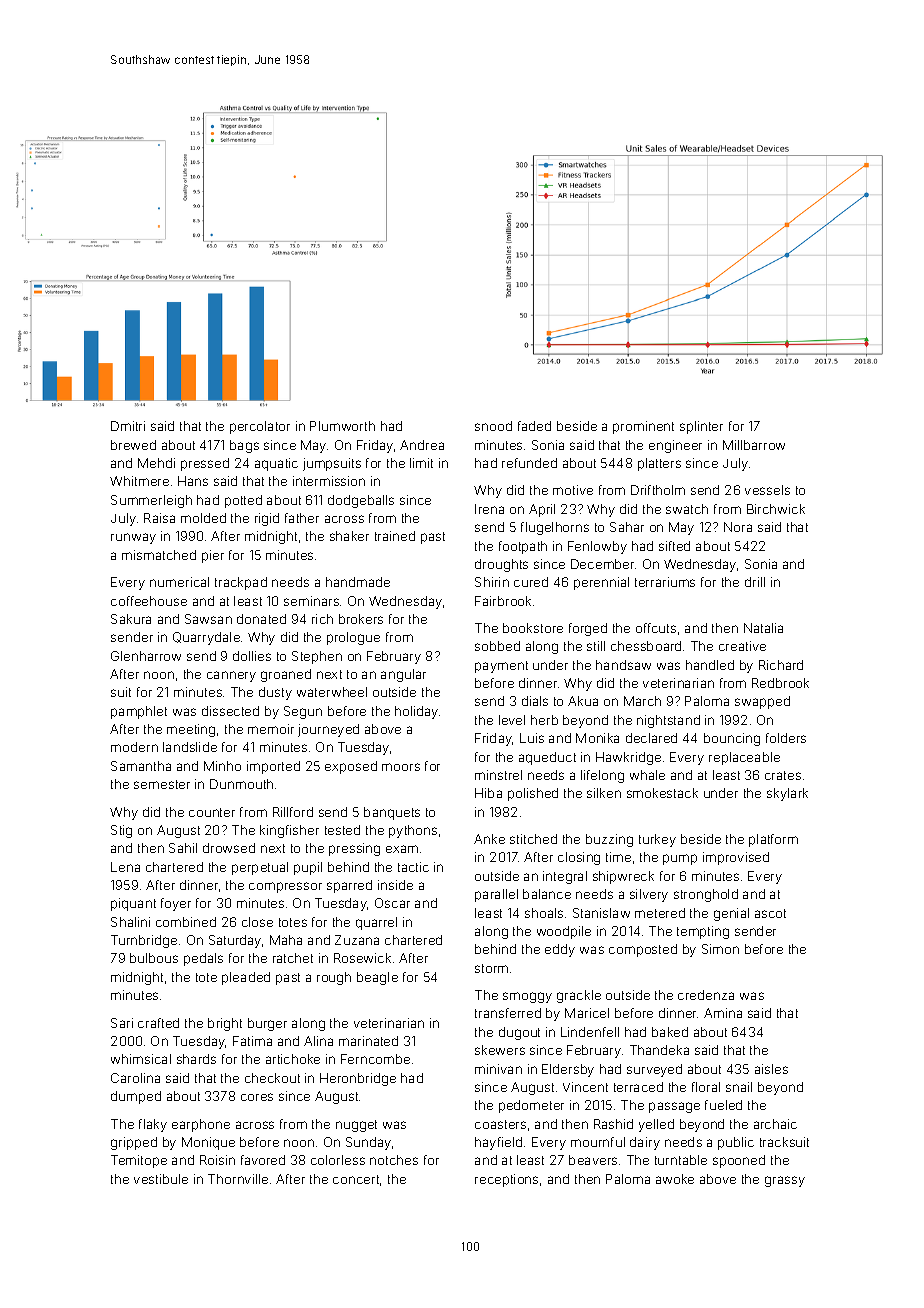  Describe the element at coordinates (136, 1097) in the document. I see `dumped` at that location.
